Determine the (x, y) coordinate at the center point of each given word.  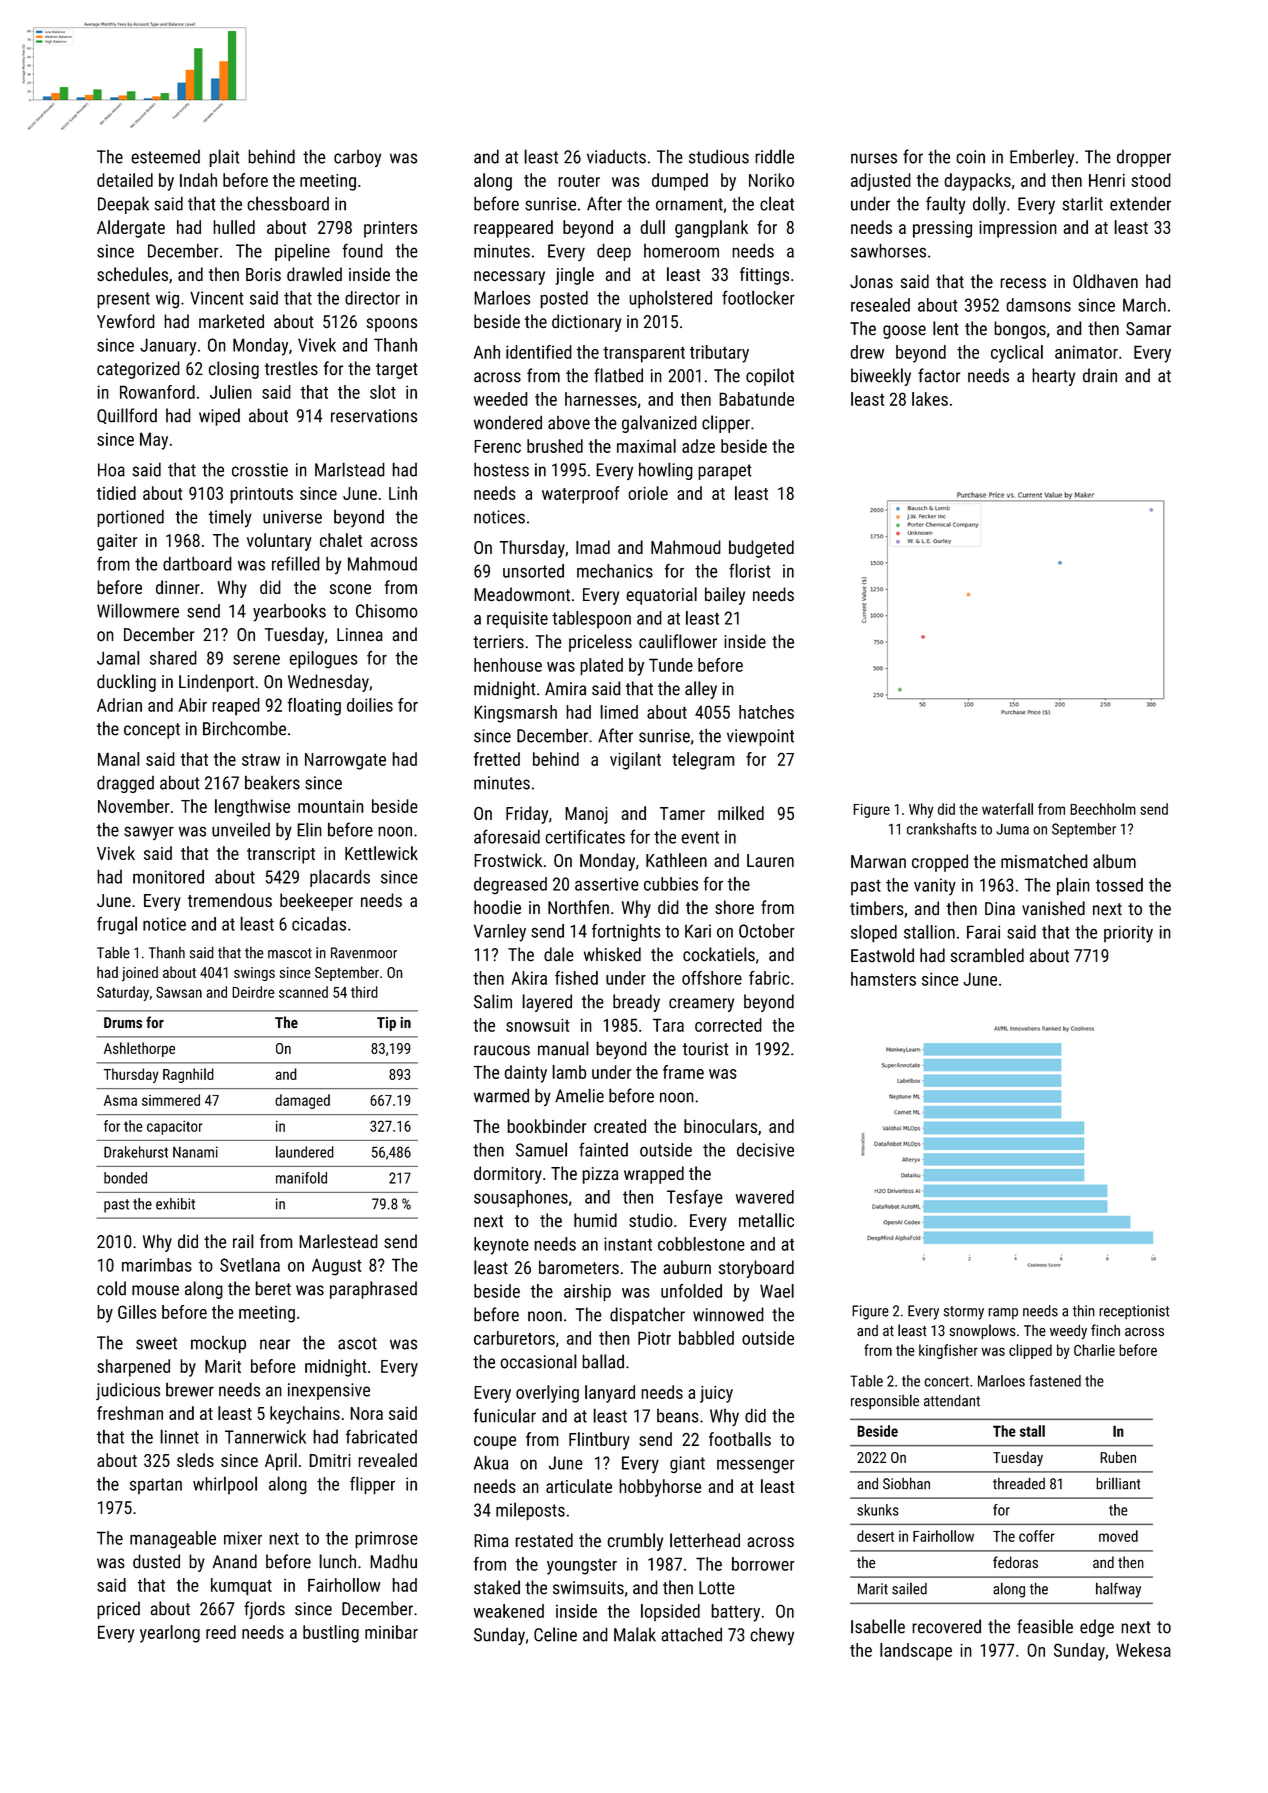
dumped (680, 182)
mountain (331, 806)
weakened (509, 1611)
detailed (125, 180)
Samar (1148, 329)
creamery (701, 1005)
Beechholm (1103, 809)
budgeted (761, 549)
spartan (156, 1486)
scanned (303, 992)
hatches (766, 712)
